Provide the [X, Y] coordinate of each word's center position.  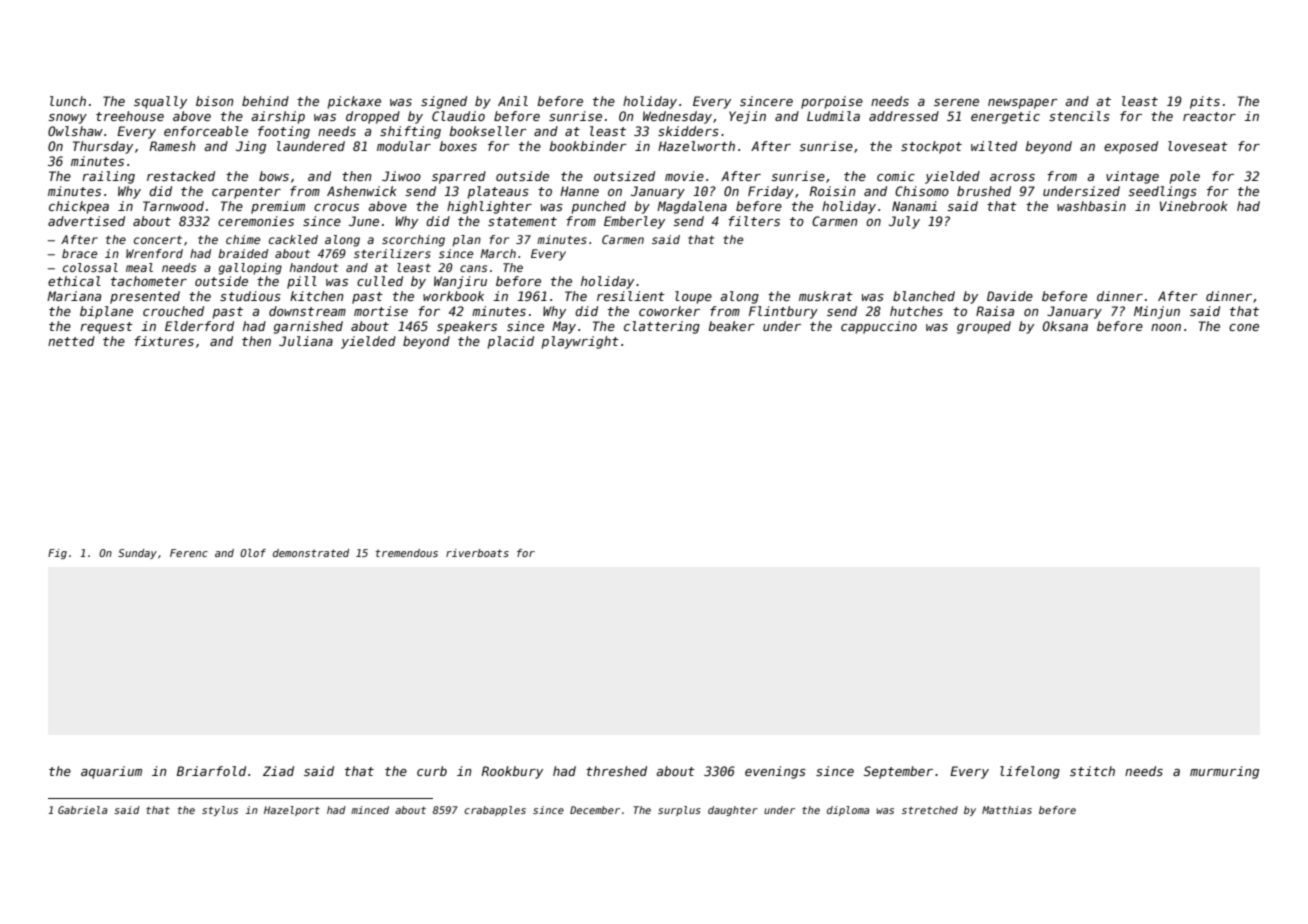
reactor [1209, 116]
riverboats [477, 553]
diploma [848, 811]
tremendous [406, 553]
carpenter [246, 193]
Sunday [137, 554]
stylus [220, 811]
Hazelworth [696, 146]
